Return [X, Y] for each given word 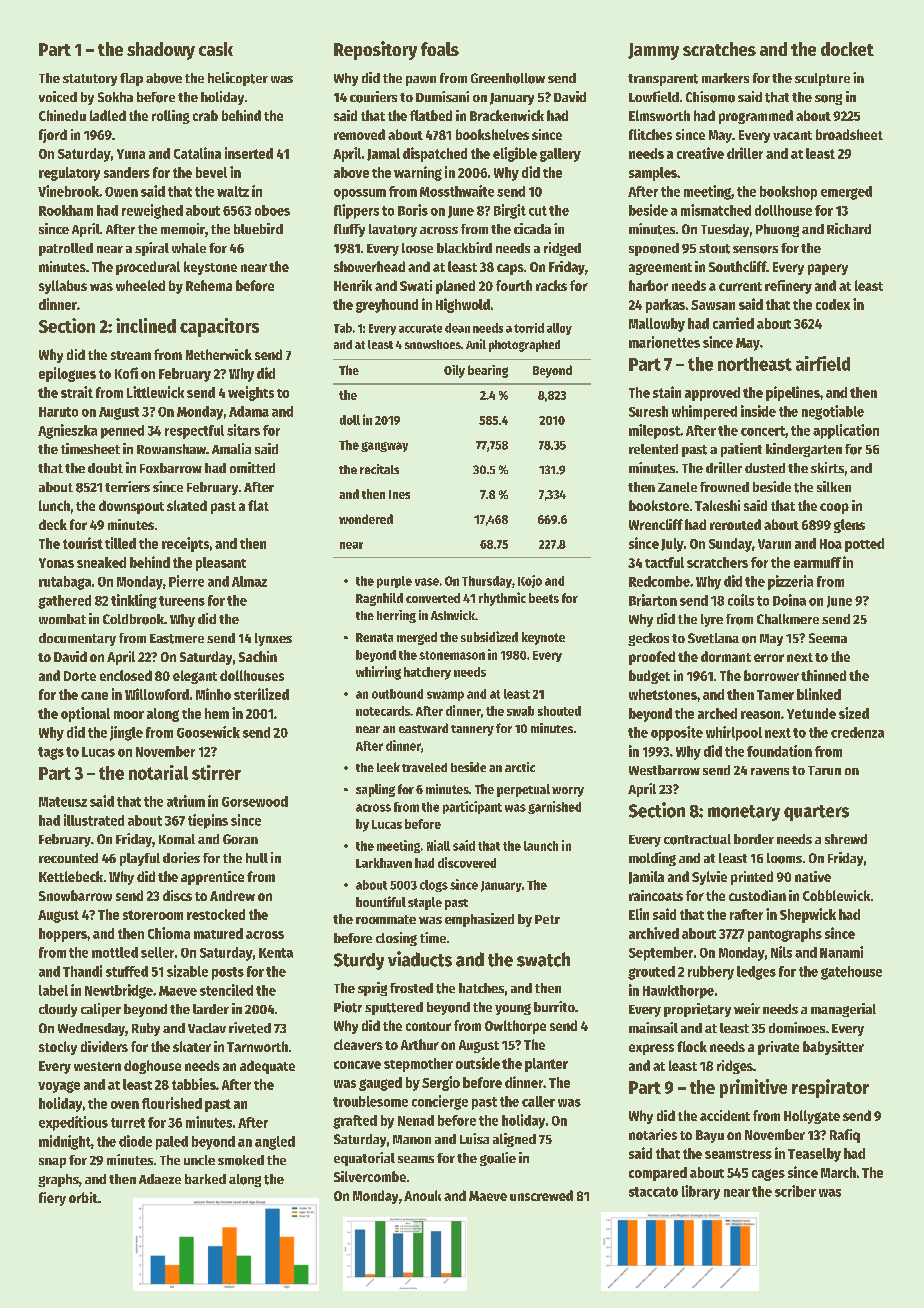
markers [725, 78]
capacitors [219, 327]
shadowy [161, 51]
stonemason [452, 655]
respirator [830, 1088]
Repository [375, 50]
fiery [52, 1199]
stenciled [226, 990]
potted [864, 545]
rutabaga [65, 583]
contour [428, 1026]
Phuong [777, 230]
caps [510, 269]
